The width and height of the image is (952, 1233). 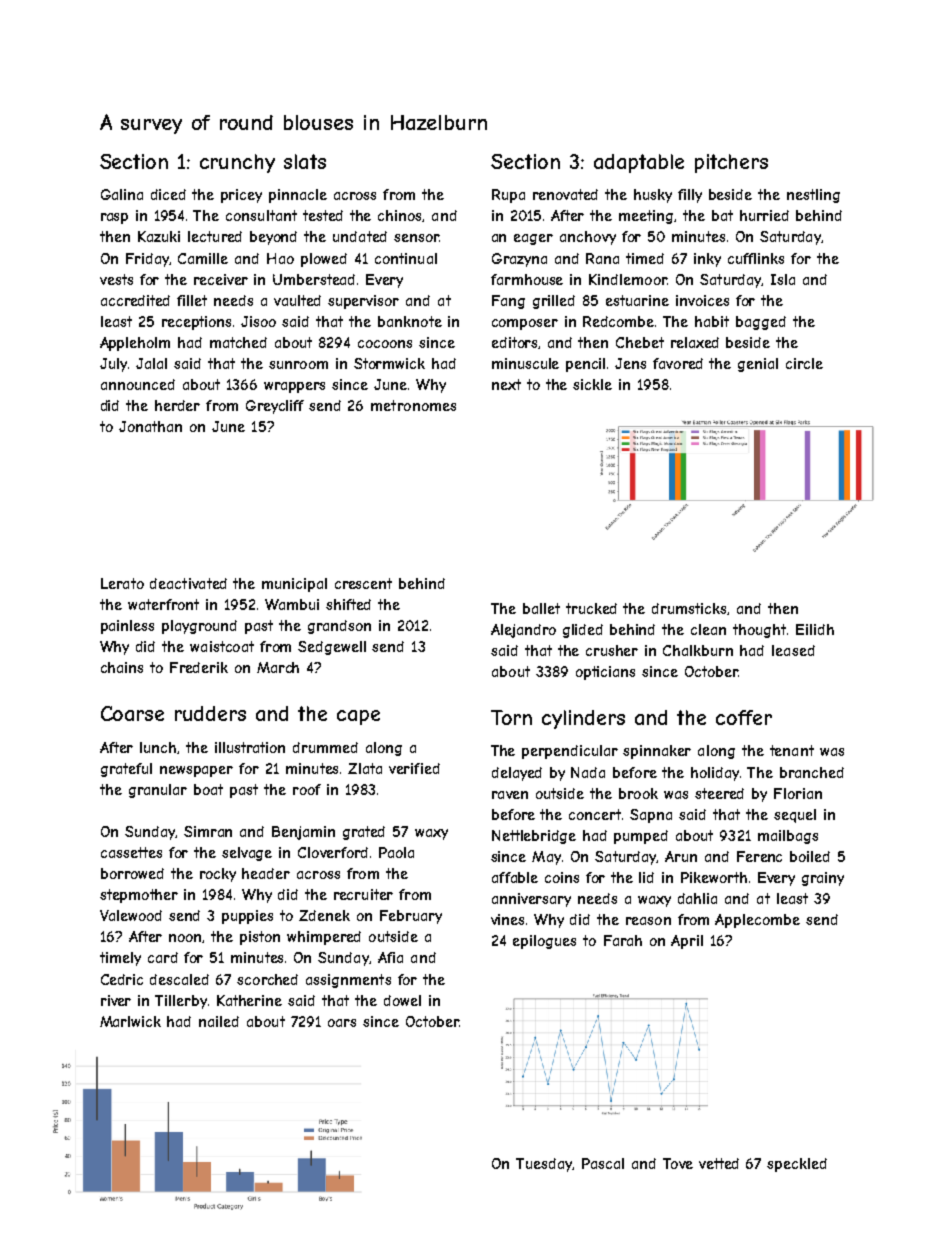 What do you see at coordinates (562, 877) in the image?
I see `coins` at bounding box center [562, 877].
